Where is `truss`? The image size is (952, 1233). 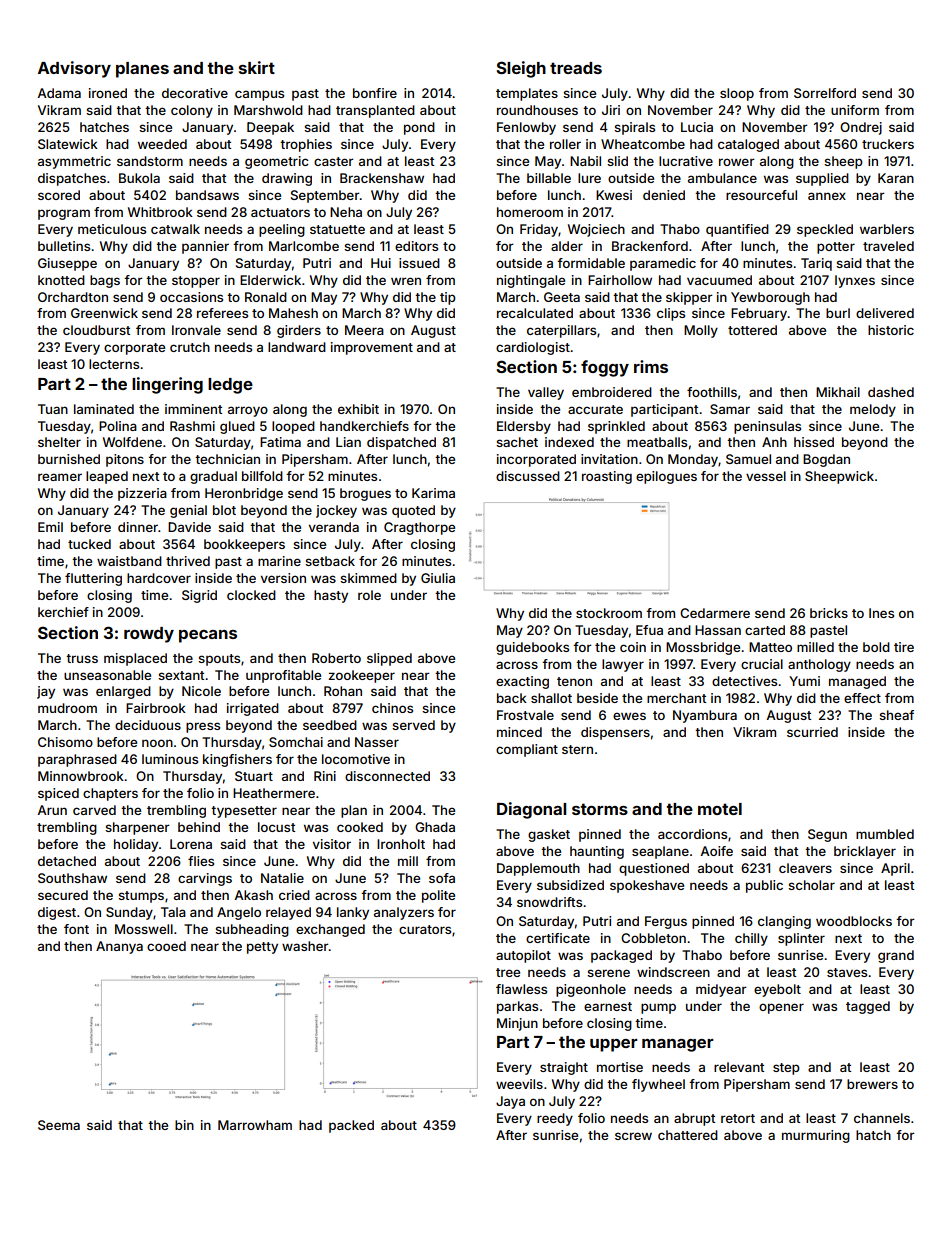 truss is located at coordinates (82, 658).
